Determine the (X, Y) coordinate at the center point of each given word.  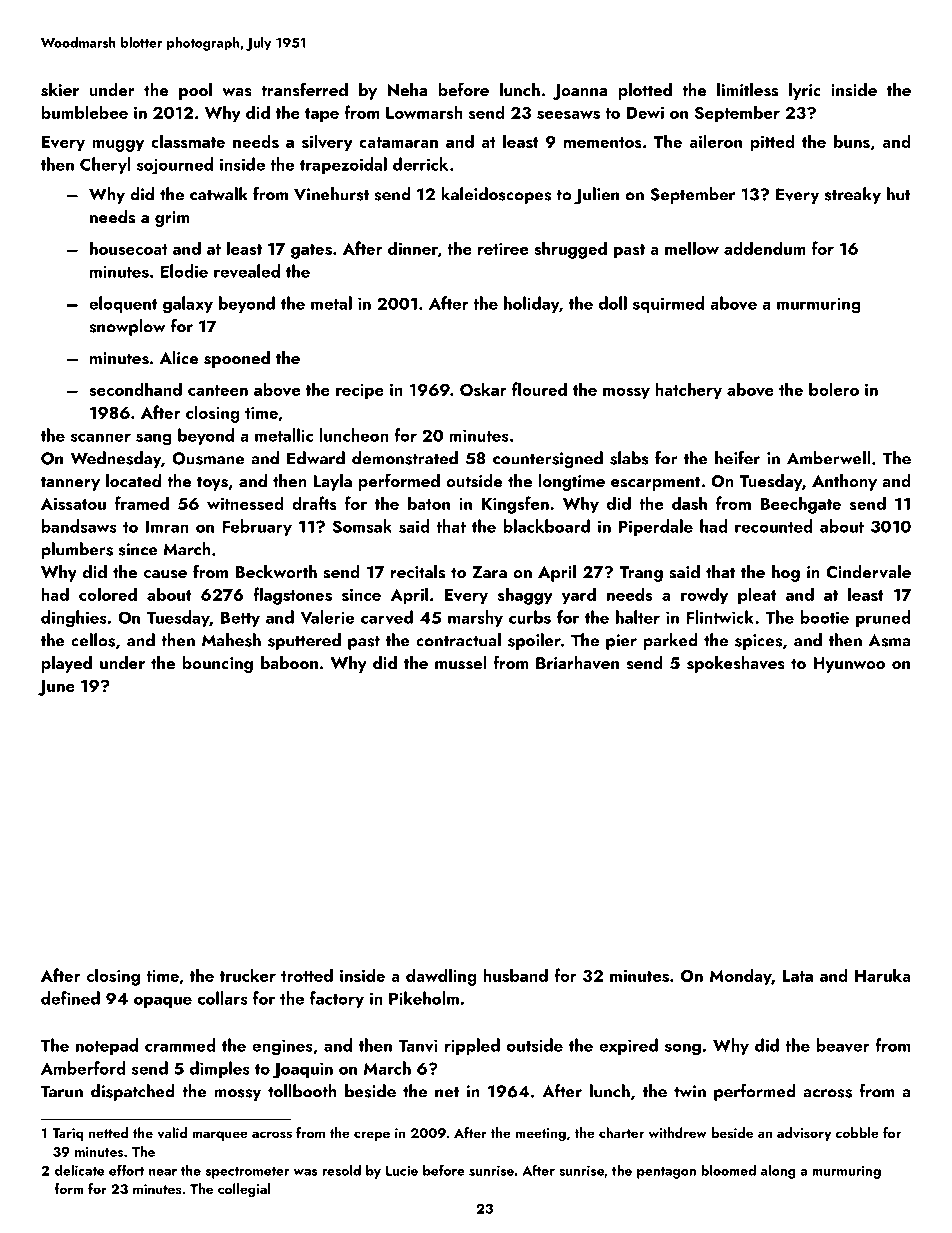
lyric (805, 91)
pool (195, 91)
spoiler (534, 641)
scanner (101, 437)
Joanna (580, 92)
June (56, 688)
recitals (418, 572)
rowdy (704, 596)
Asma (890, 640)
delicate (79, 1170)
